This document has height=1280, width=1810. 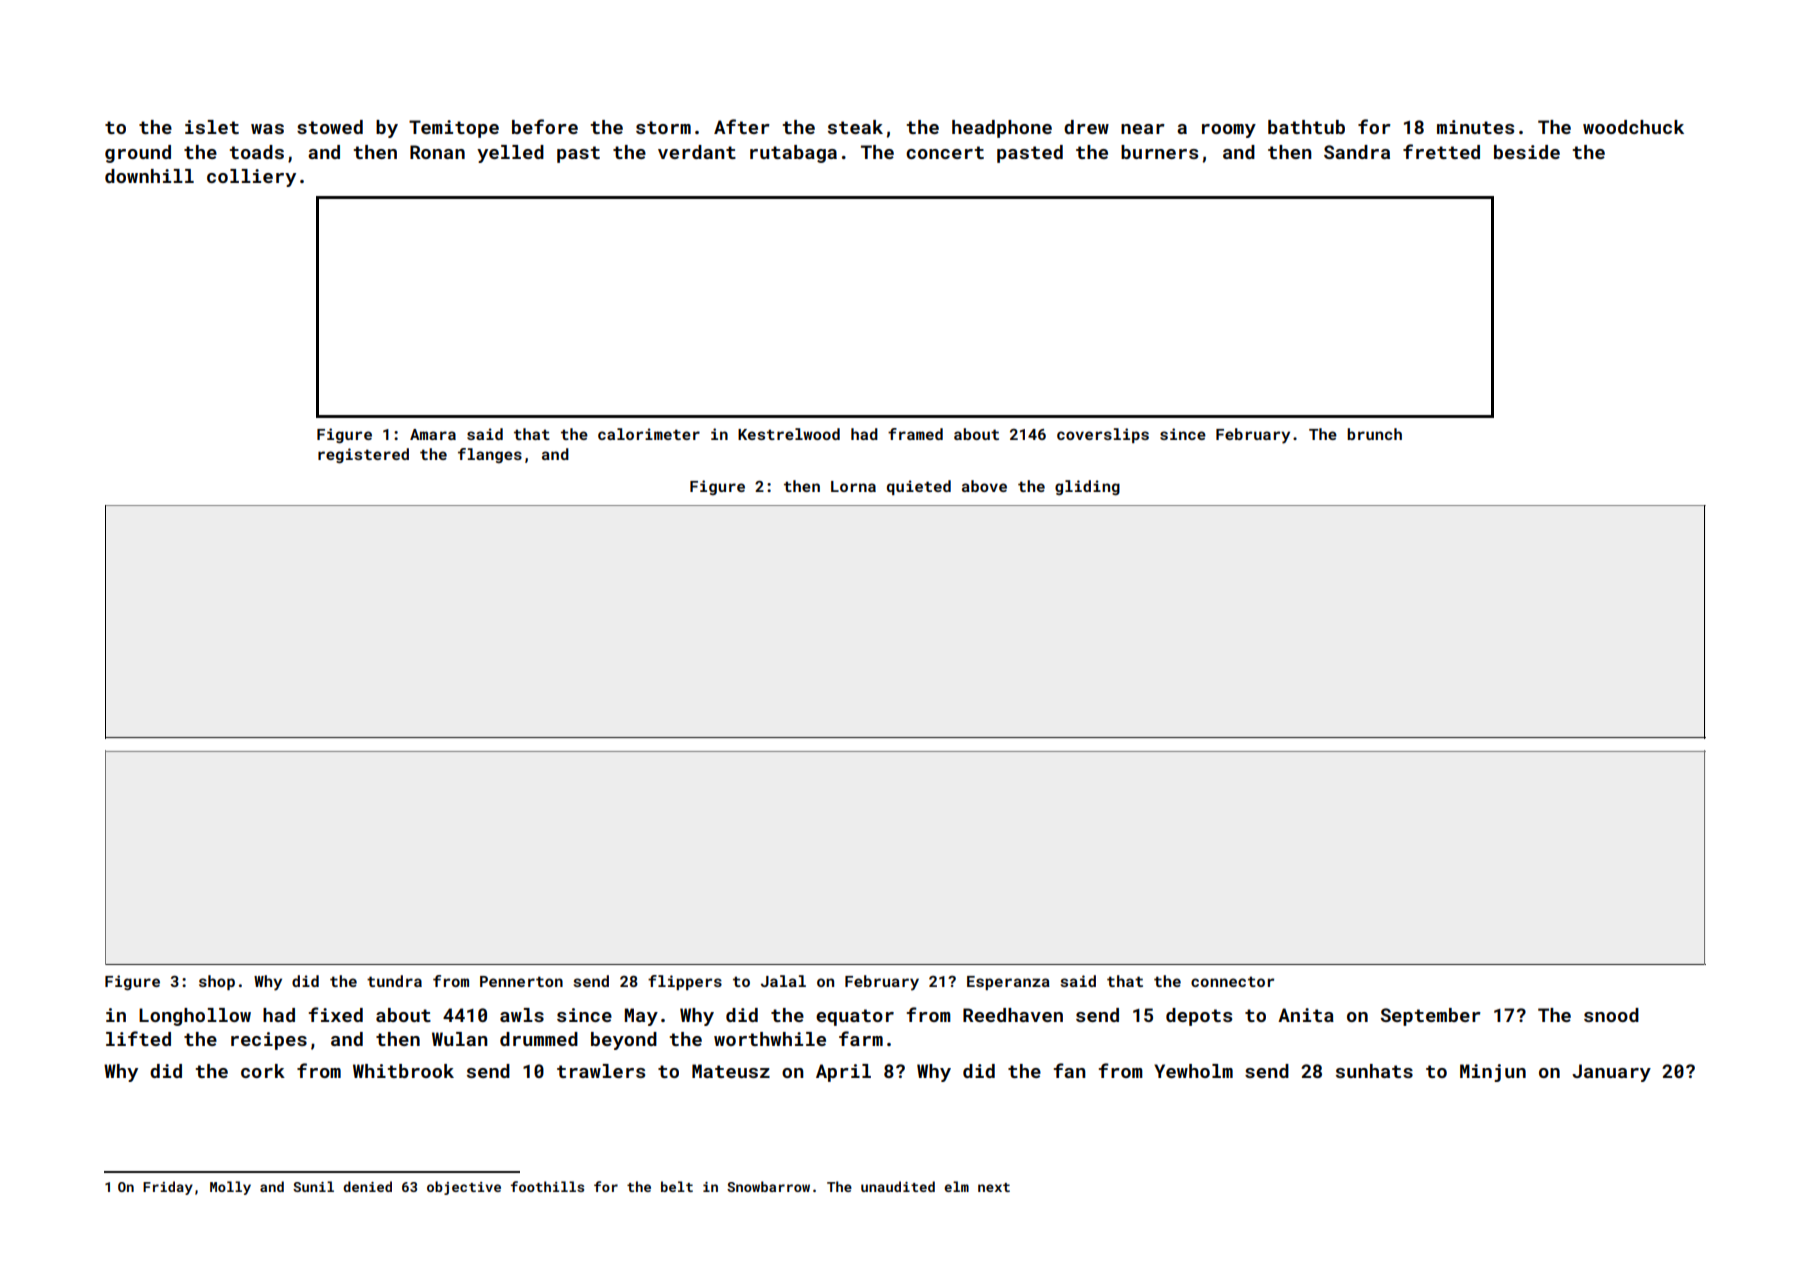 I want to click on fixed, so click(x=336, y=1014).
